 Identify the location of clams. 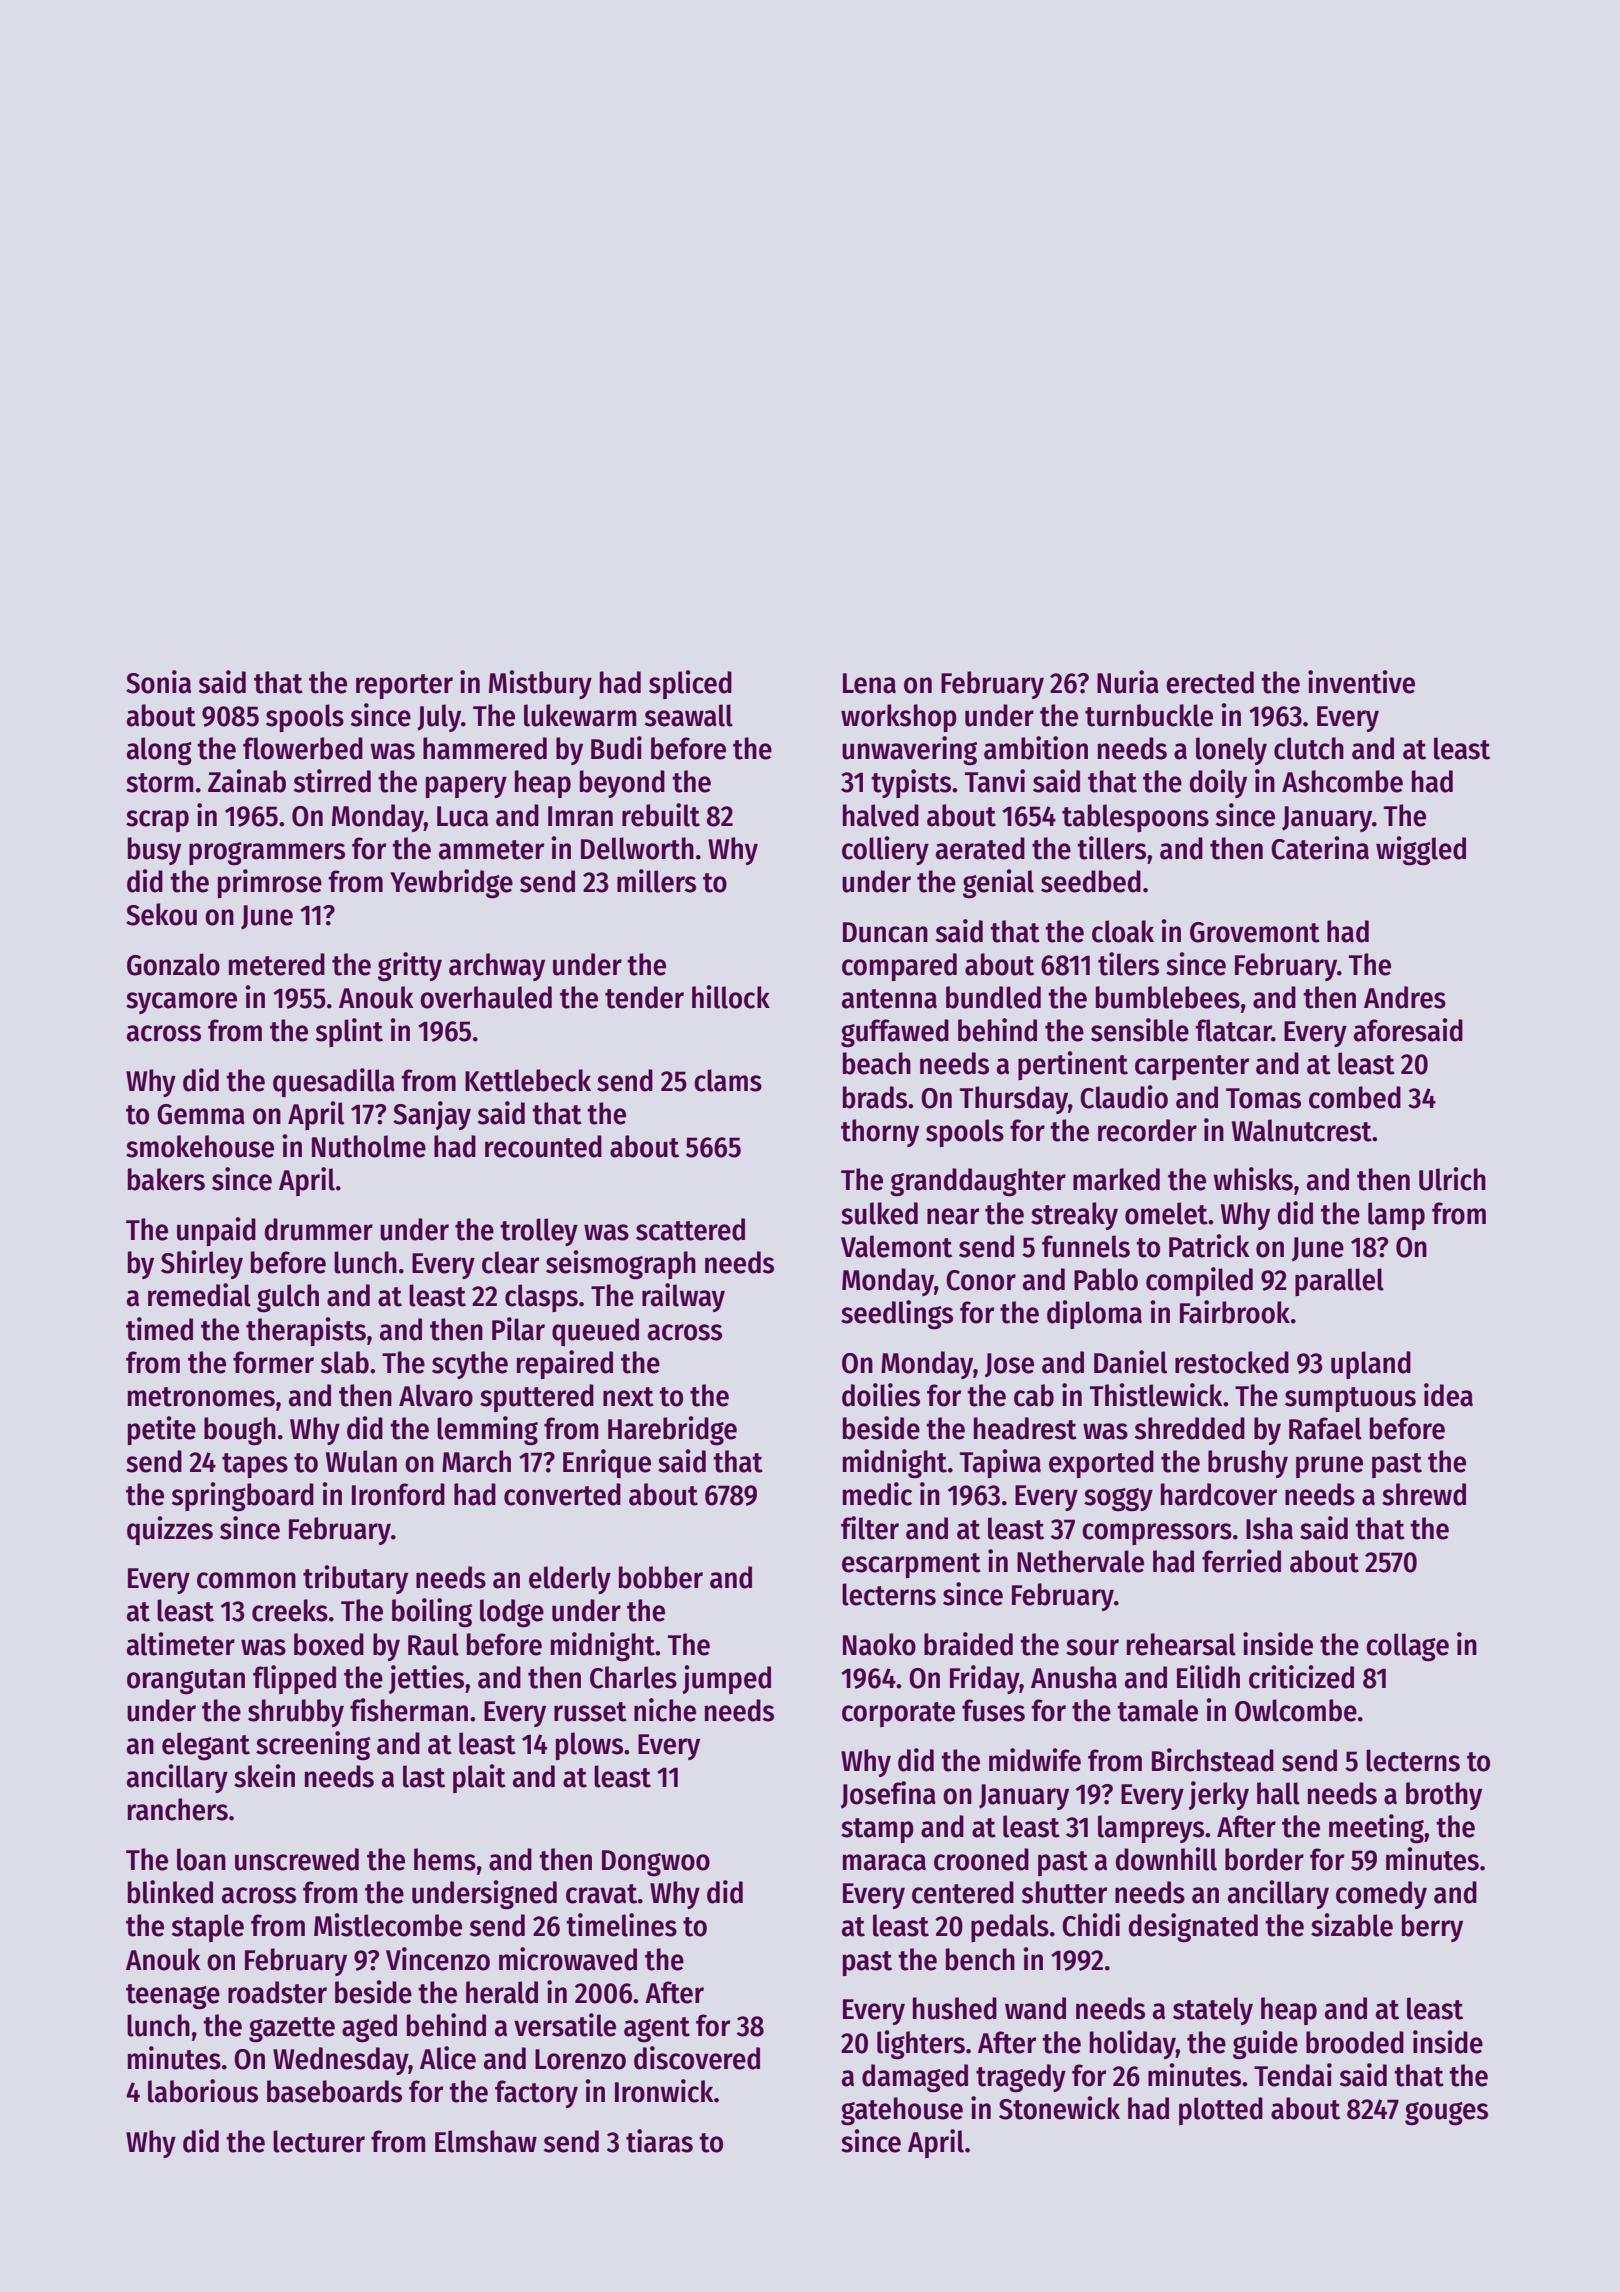
(728, 1080).
